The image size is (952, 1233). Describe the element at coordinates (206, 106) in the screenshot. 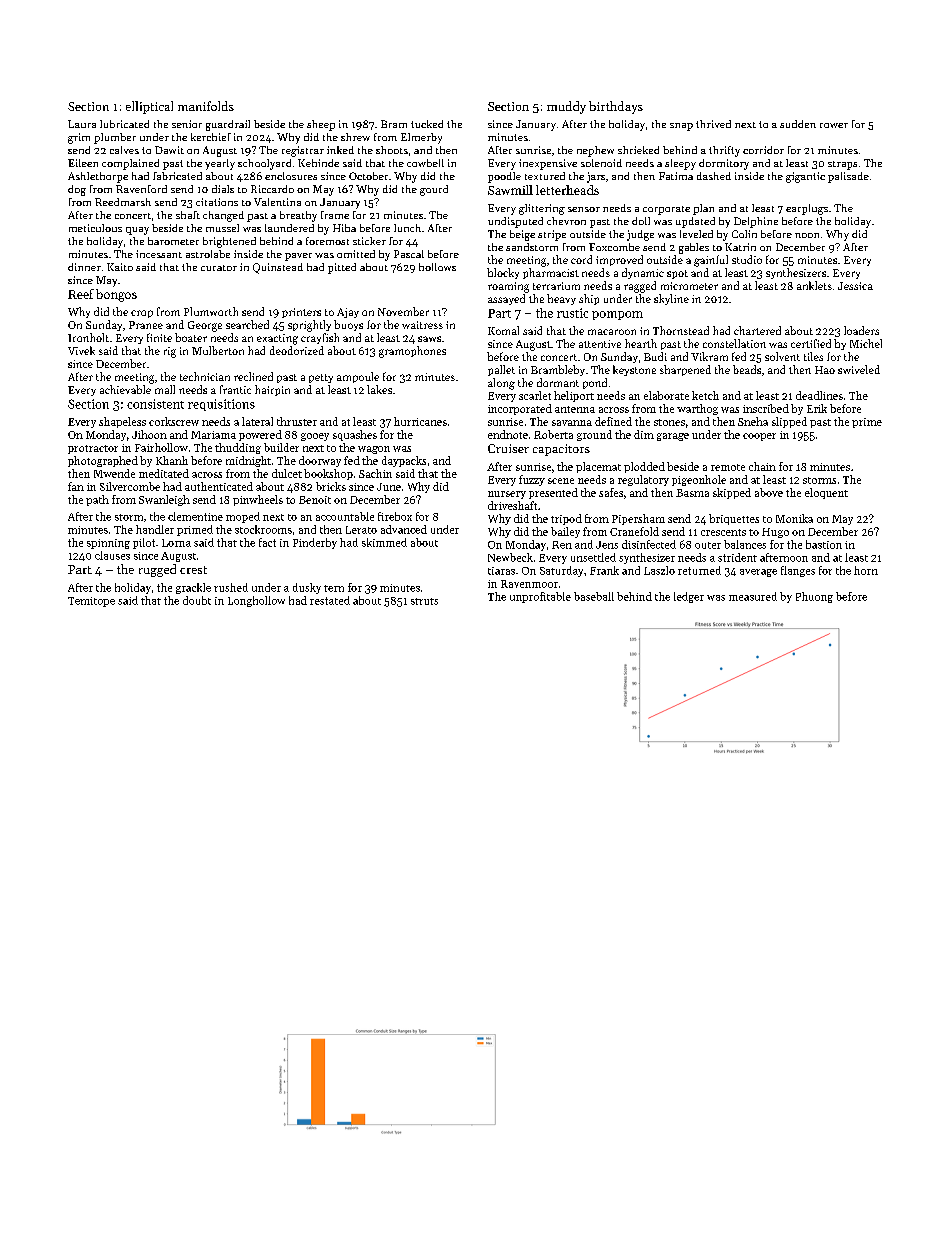

I see `manifolds` at that location.
